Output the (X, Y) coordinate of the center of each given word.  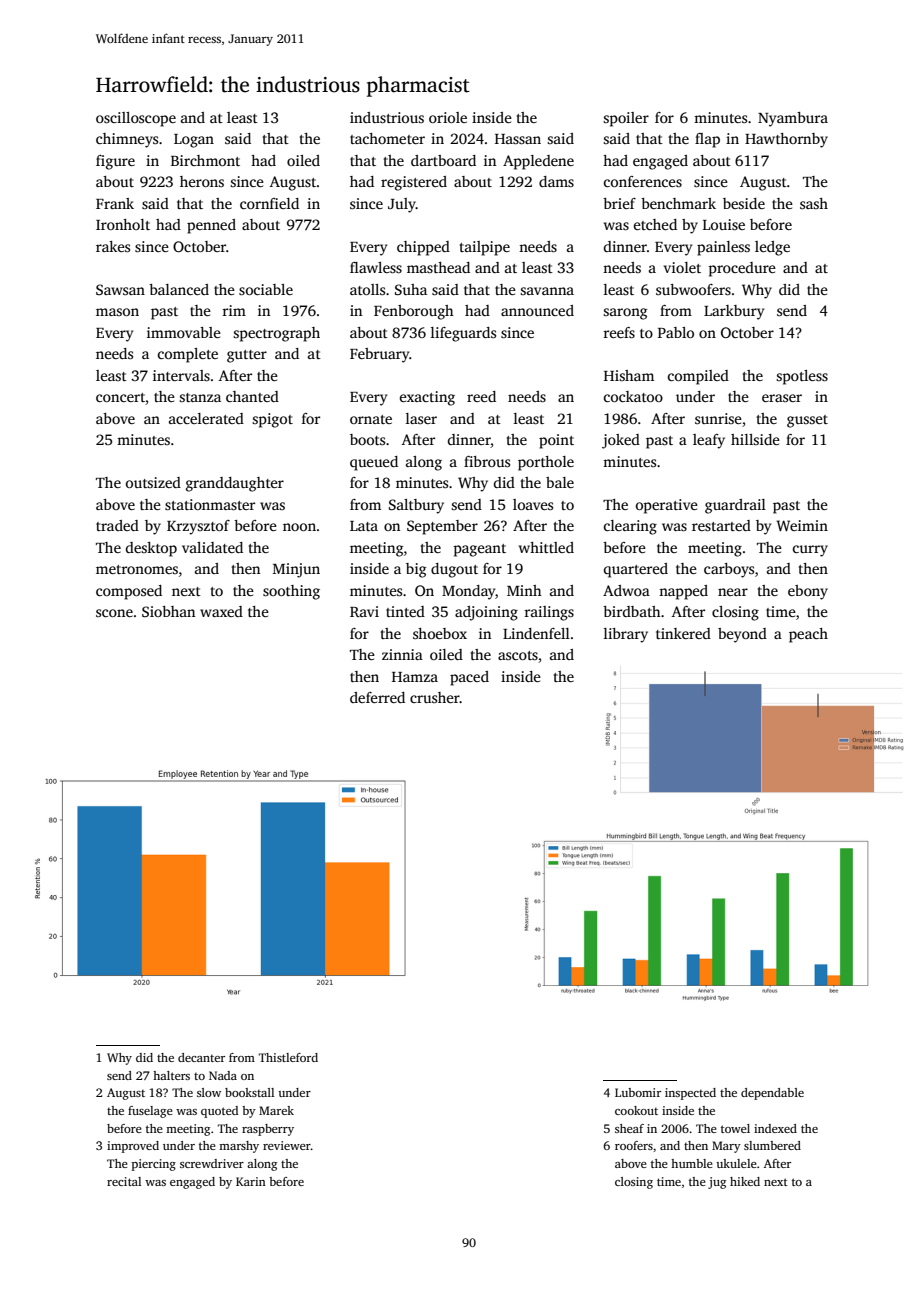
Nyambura (793, 119)
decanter (201, 1057)
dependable (772, 1094)
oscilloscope (136, 119)
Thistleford (288, 1057)
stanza (200, 397)
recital (124, 1181)
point (556, 441)
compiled (698, 377)
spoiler (626, 119)
